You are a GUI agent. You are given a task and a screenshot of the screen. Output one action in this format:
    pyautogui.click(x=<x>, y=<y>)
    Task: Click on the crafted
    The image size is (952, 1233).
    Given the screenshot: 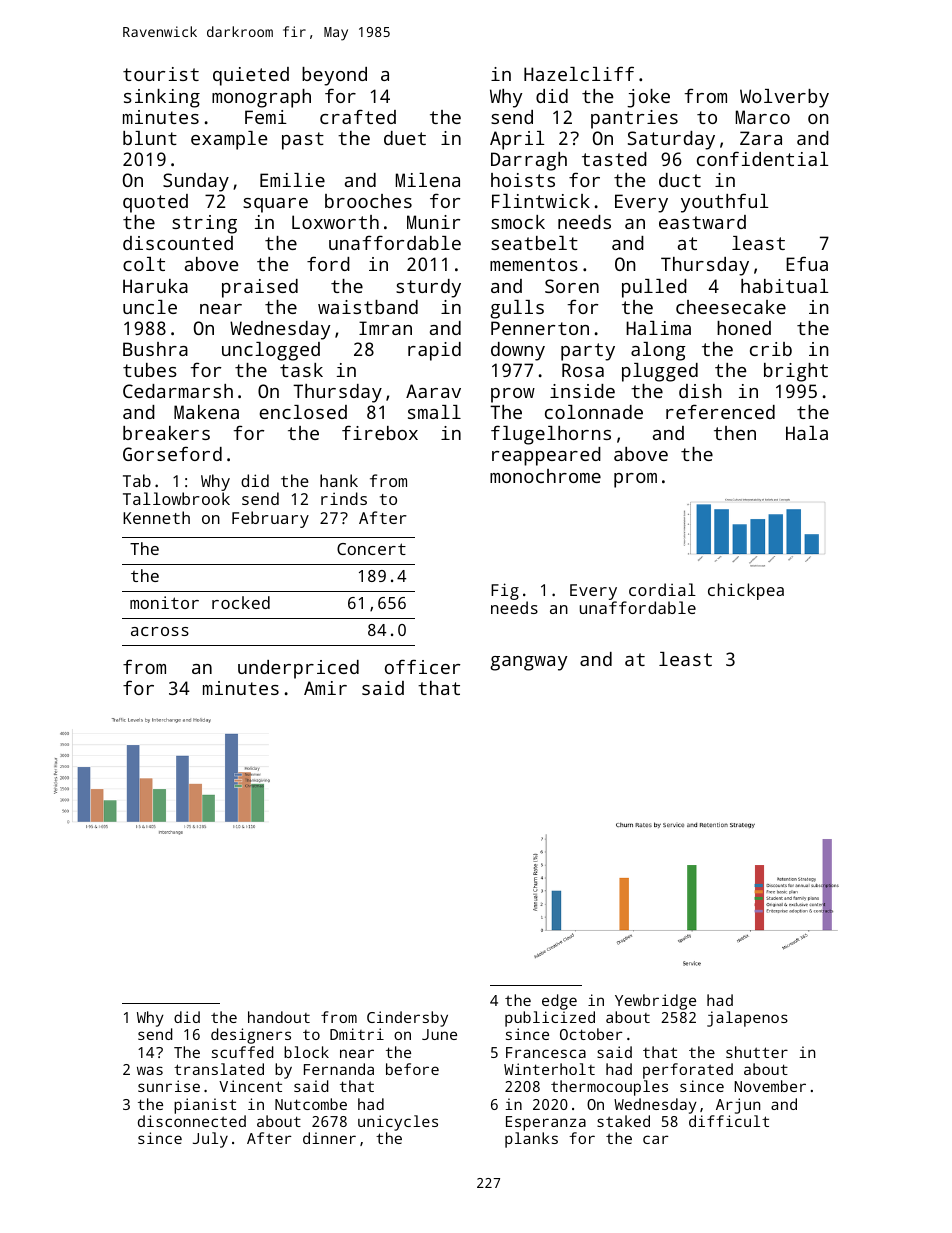 What is the action you would take?
    pyautogui.click(x=358, y=116)
